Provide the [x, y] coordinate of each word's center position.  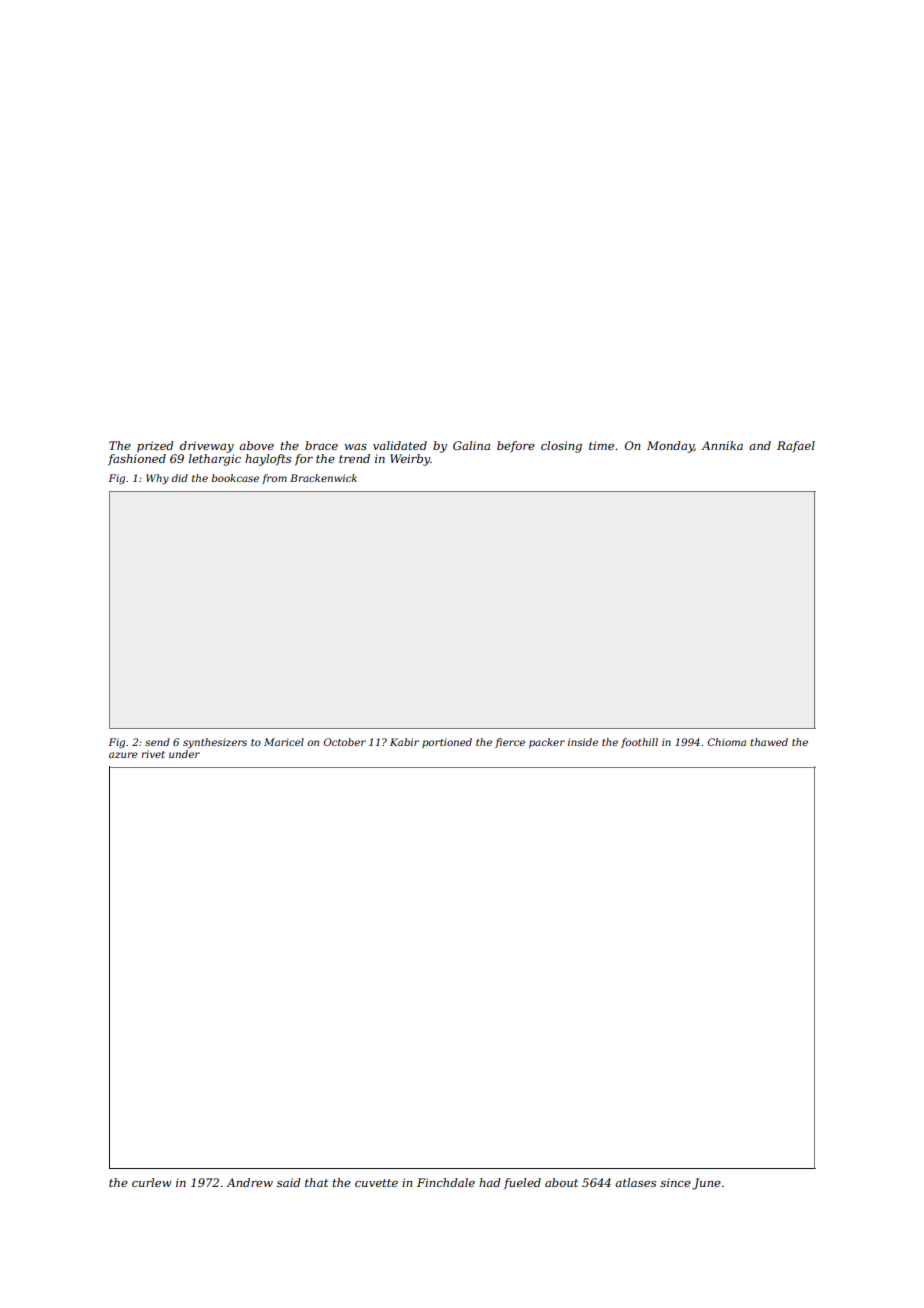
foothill [639, 743]
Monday [670, 447]
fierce [510, 743]
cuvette [376, 1183]
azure [123, 755]
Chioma [727, 742]
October [345, 742]
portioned [447, 743]
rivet [153, 754]
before [516, 447]
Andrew [249, 1182]
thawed [769, 742]
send [157, 742]
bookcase [235, 478]
